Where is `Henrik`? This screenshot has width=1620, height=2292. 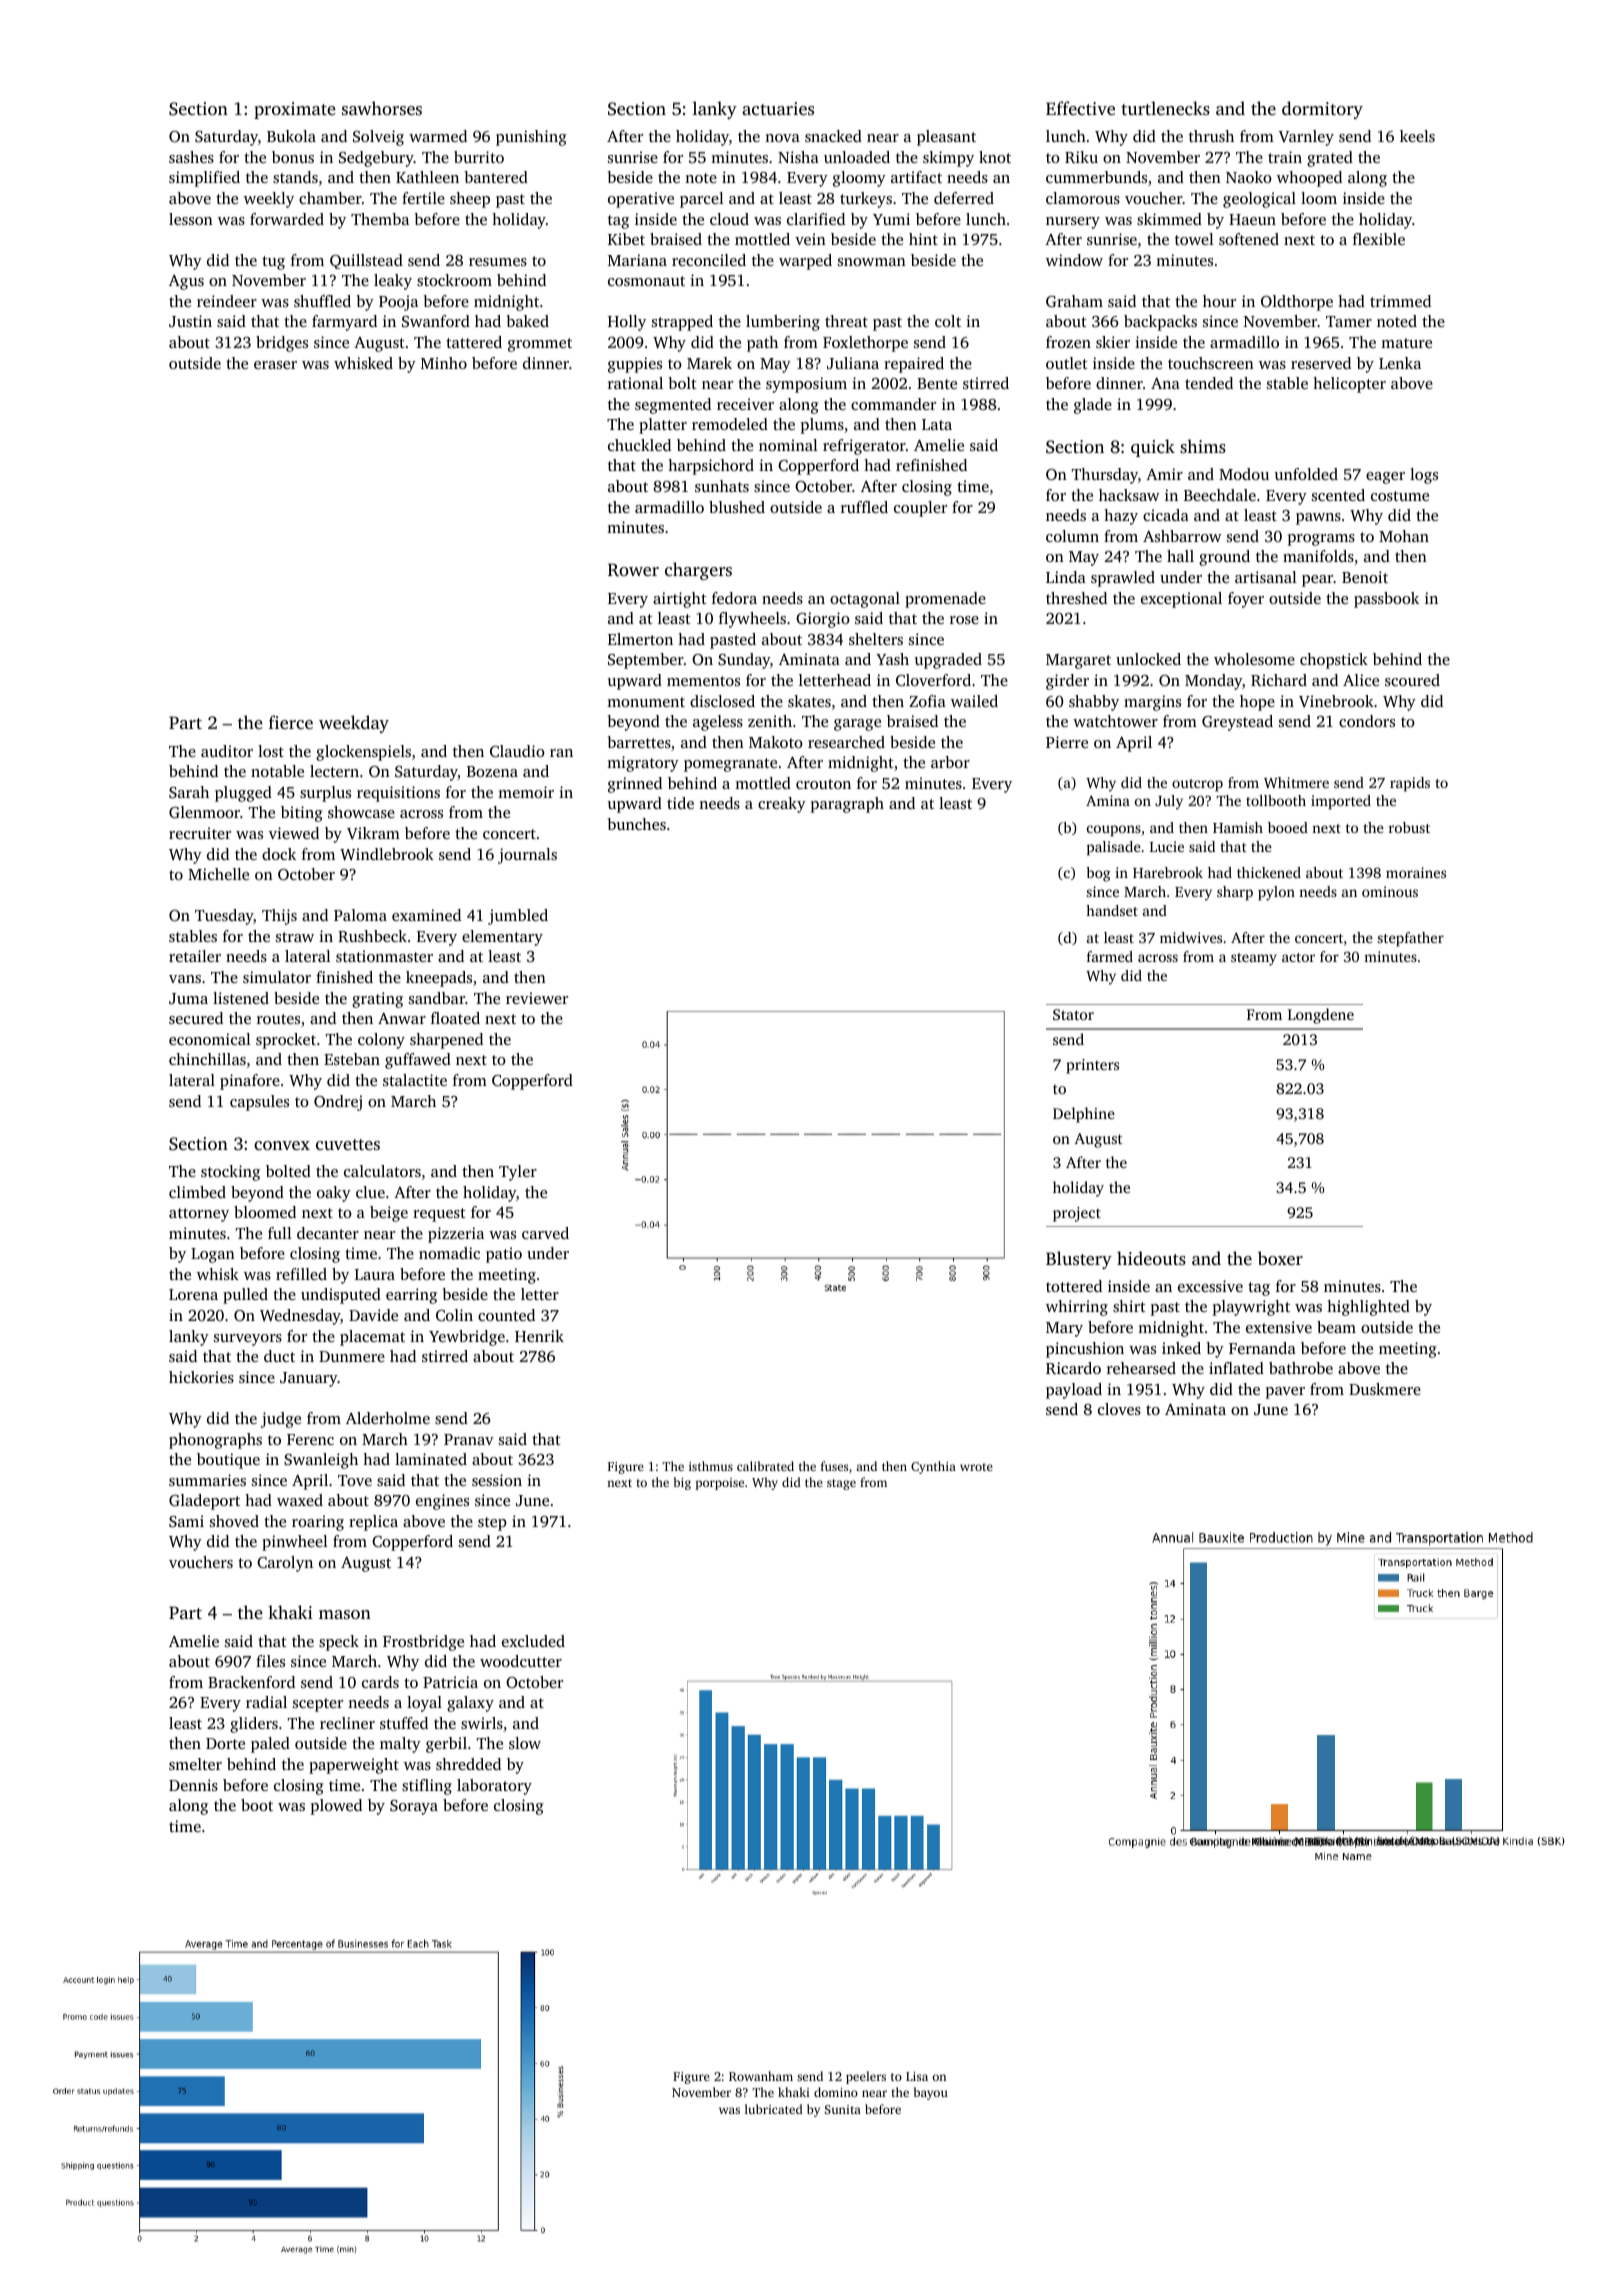
Henrik is located at coordinates (539, 1336).
